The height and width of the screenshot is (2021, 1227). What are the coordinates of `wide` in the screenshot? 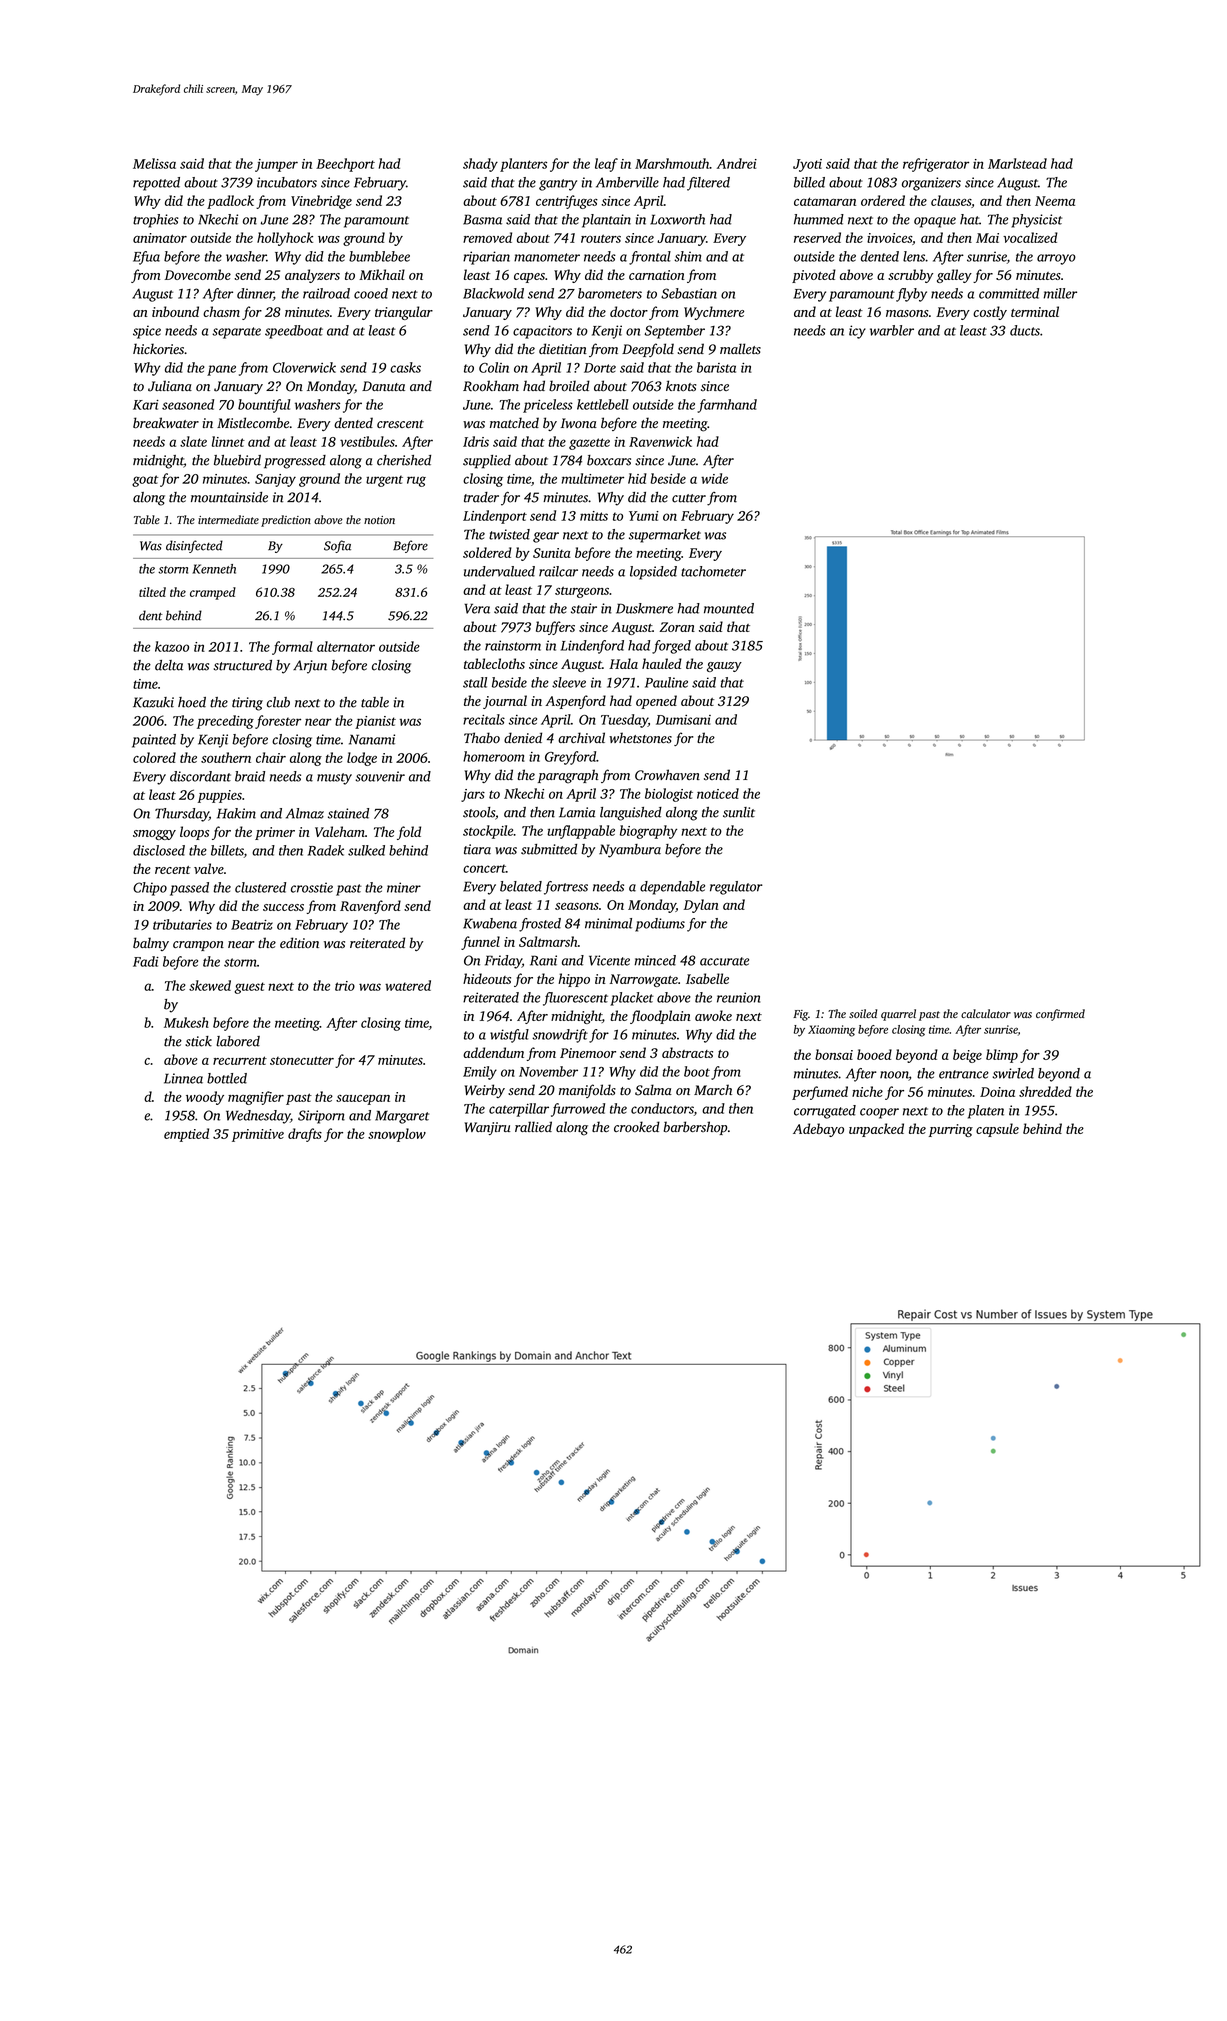 It's located at (714, 478).
